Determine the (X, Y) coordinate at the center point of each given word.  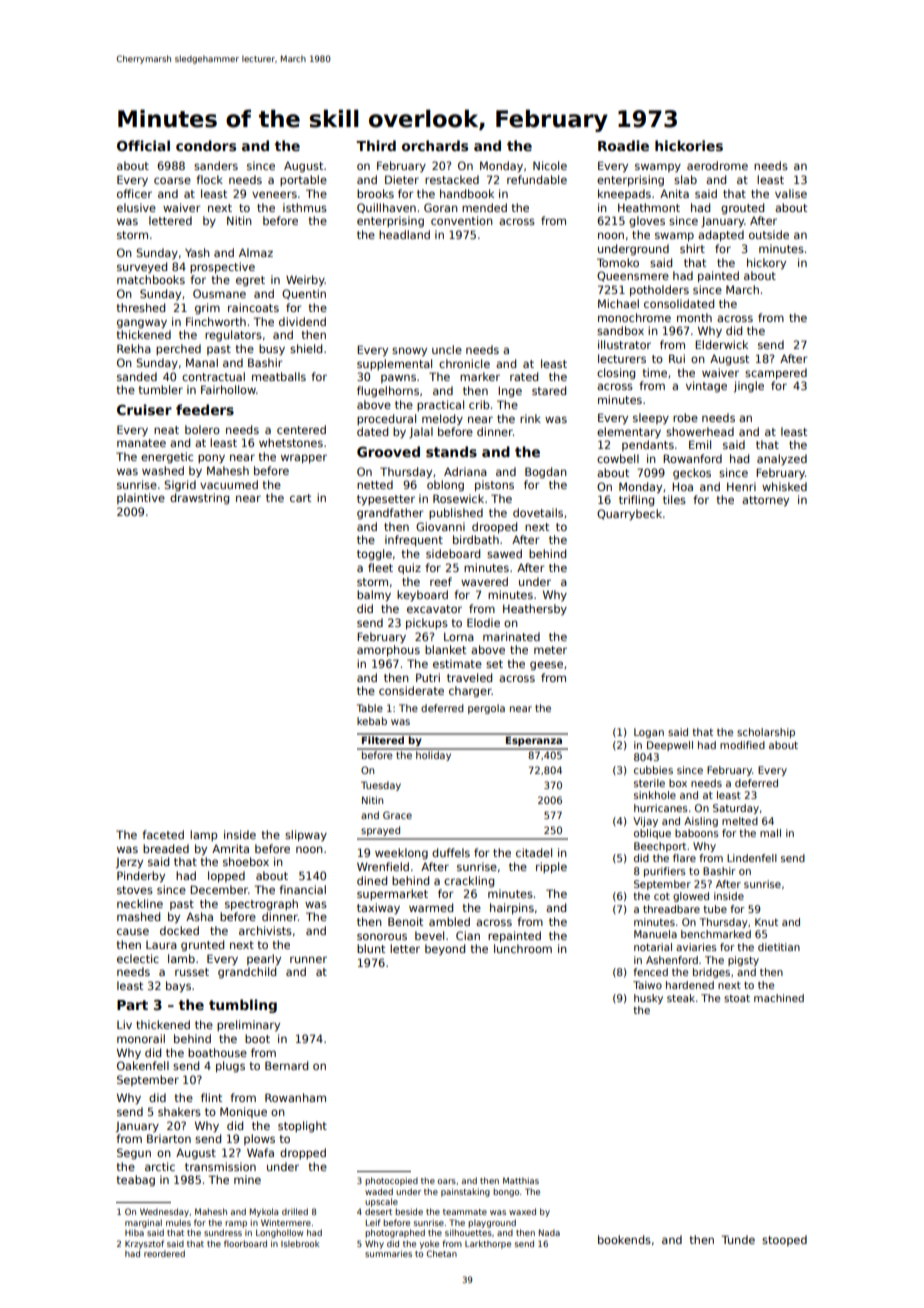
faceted (163, 834)
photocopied (391, 1181)
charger (470, 692)
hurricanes (661, 808)
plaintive (141, 498)
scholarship (766, 733)
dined (372, 880)
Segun (134, 1154)
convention (462, 220)
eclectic (138, 958)
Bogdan (546, 473)
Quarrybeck (629, 515)
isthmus (305, 207)
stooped (784, 1240)
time (654, 372)
